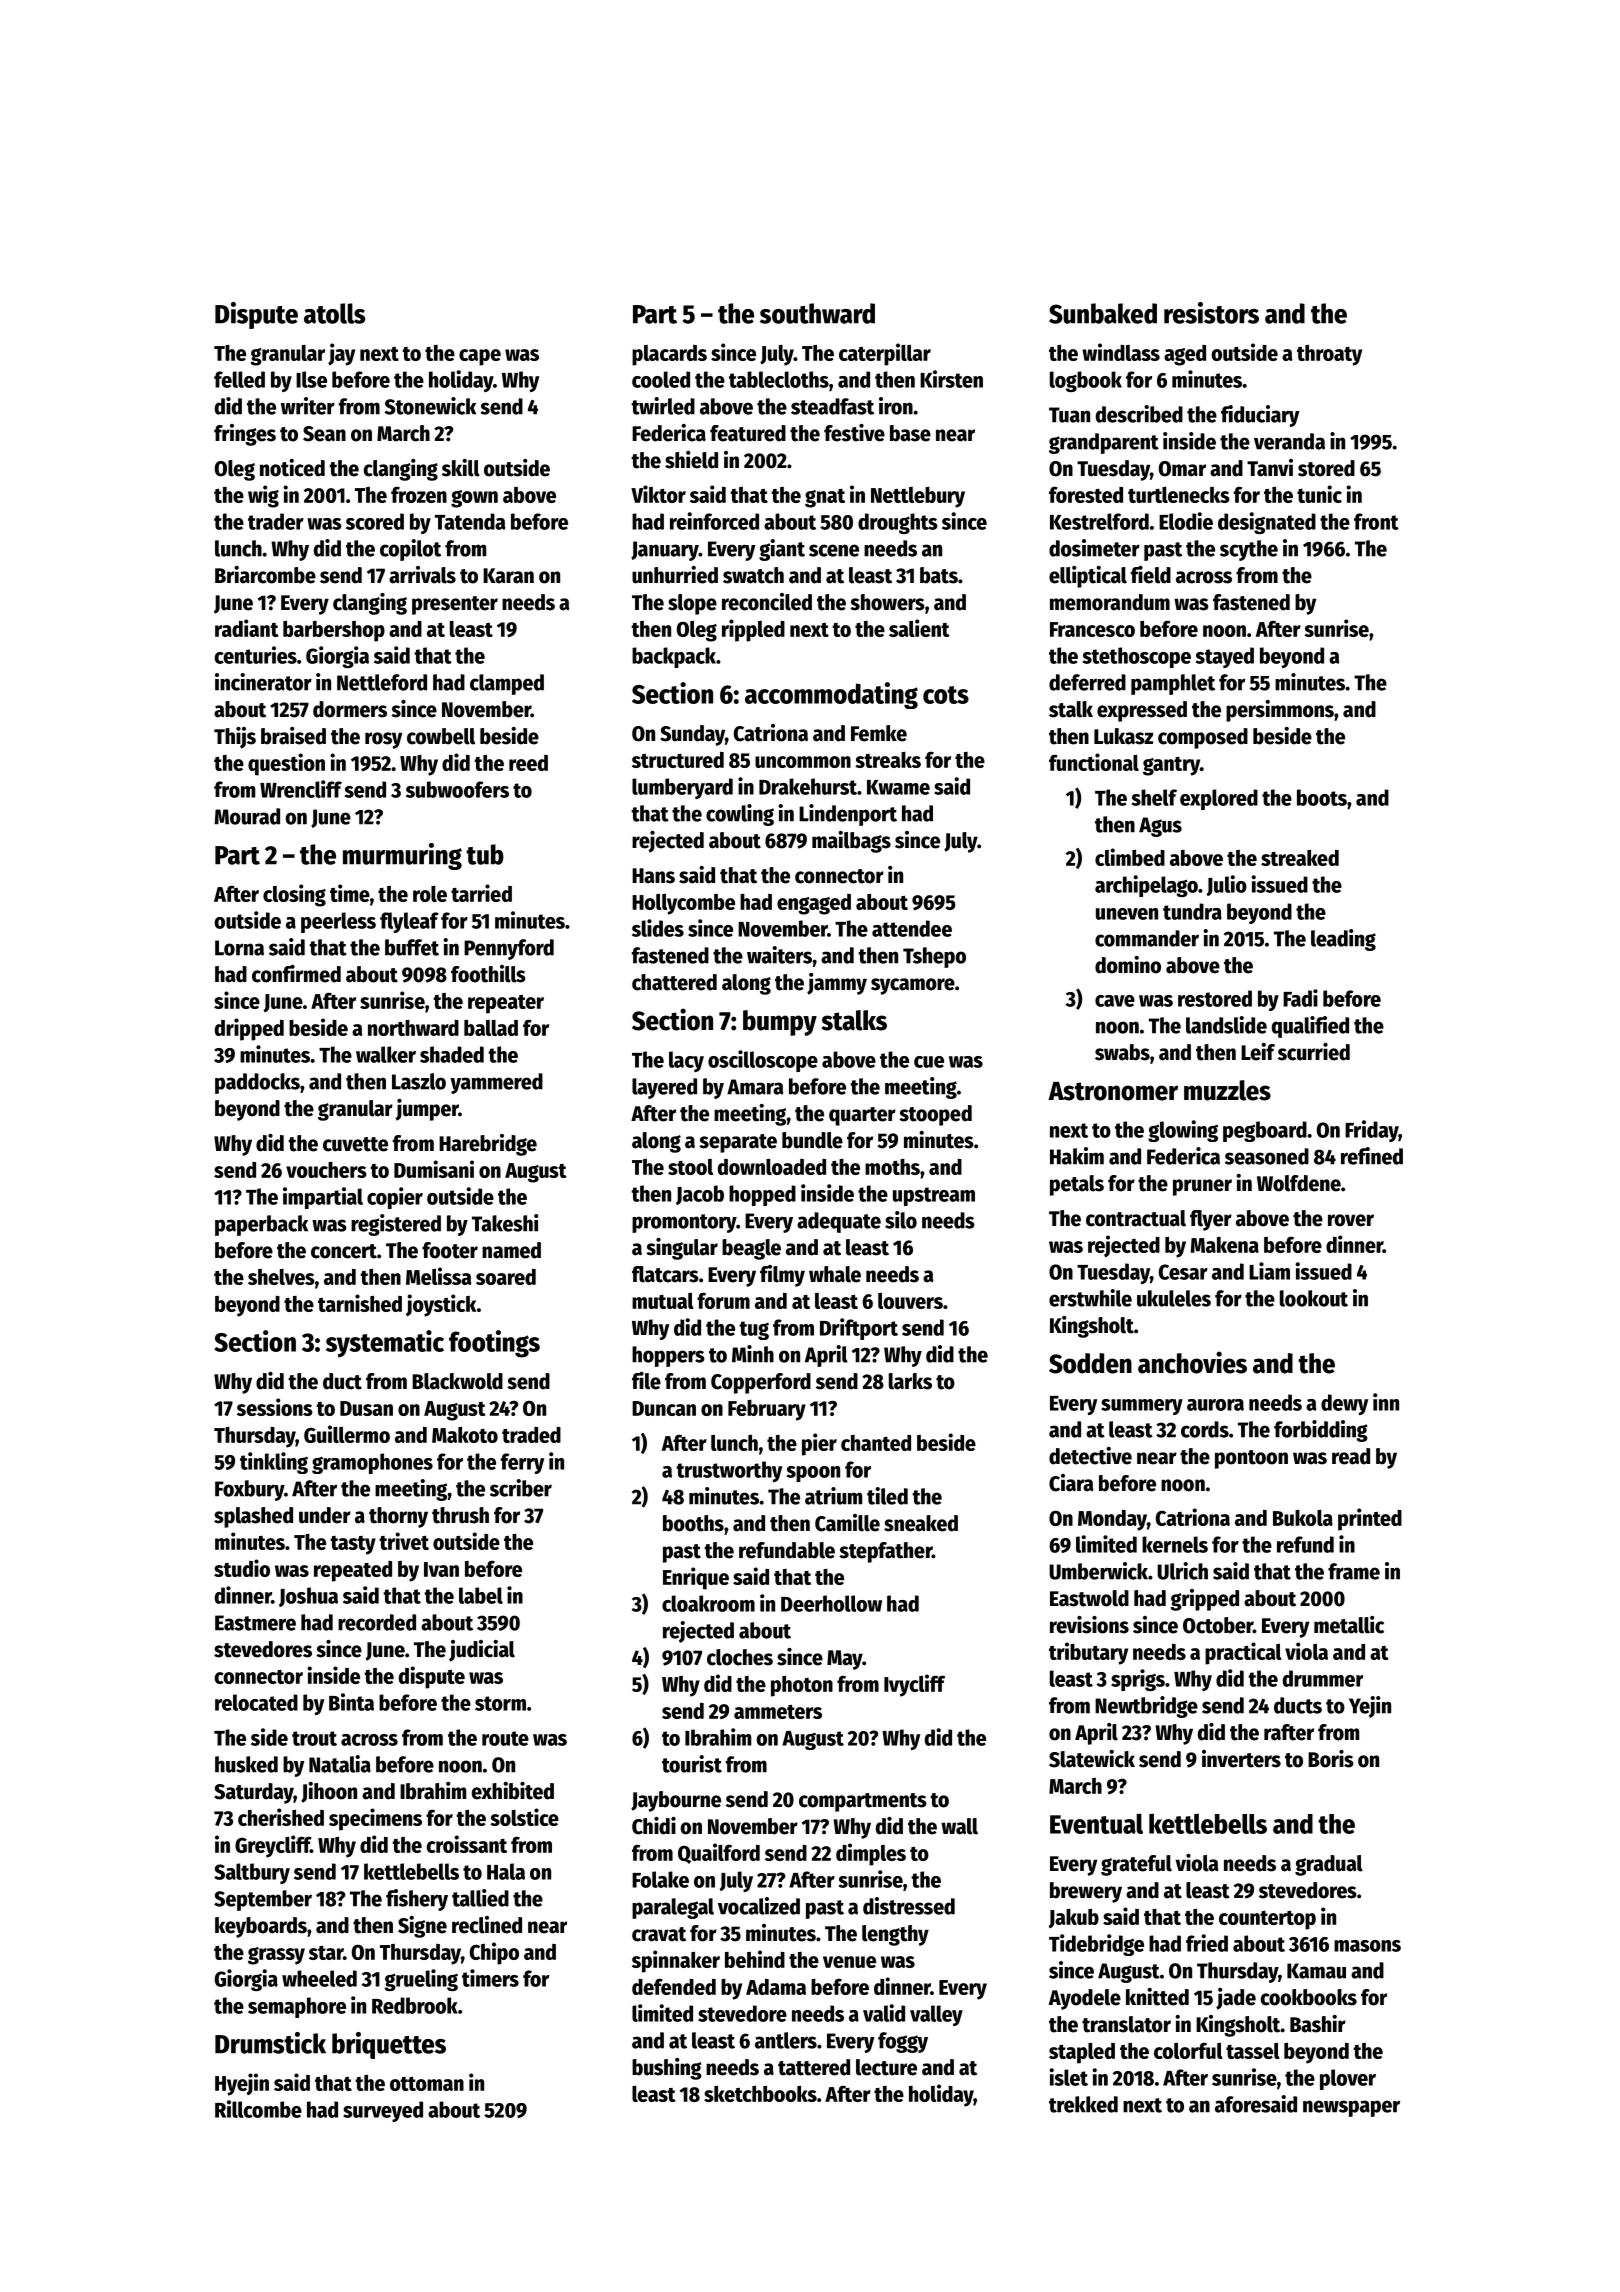 The width and height of the screenshot is (1620, 2292). Describe the element at coordinates (409, 922) in the screenshot. I see `flyleaf` at that location.
